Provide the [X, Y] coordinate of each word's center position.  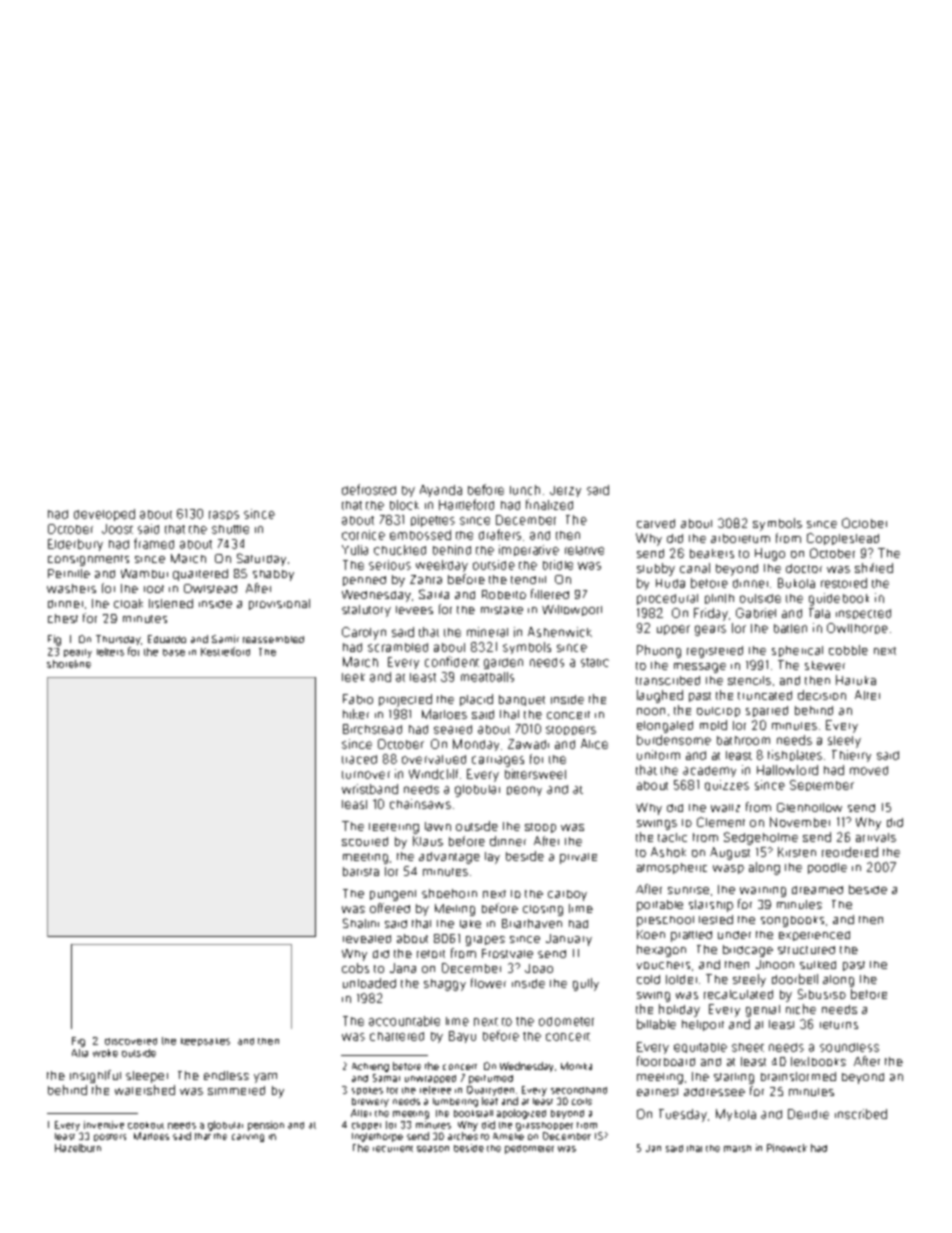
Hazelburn [78, 1148]
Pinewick [787, 1148]
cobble [848, 650]
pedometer [529, 1149]
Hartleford [466, 504]
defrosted [369, 489]
